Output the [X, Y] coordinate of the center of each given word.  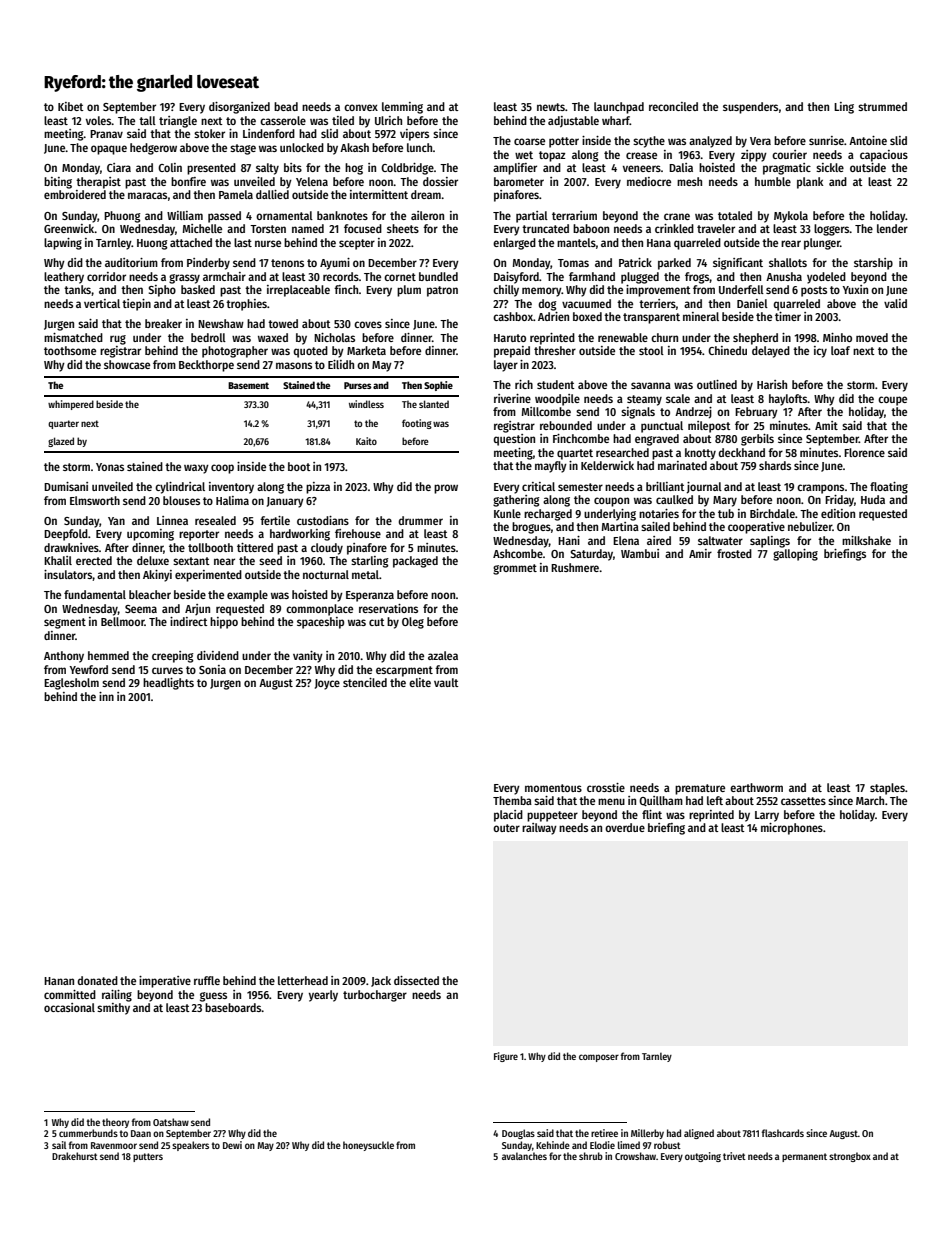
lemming [402, 108]
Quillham [661, 801]
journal [704, 488]
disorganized [239, 108]
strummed [882, 106]
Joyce [327, 684]
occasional [69, 1007]
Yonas [110, 467]
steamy [644, 400]
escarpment [404, 671]
